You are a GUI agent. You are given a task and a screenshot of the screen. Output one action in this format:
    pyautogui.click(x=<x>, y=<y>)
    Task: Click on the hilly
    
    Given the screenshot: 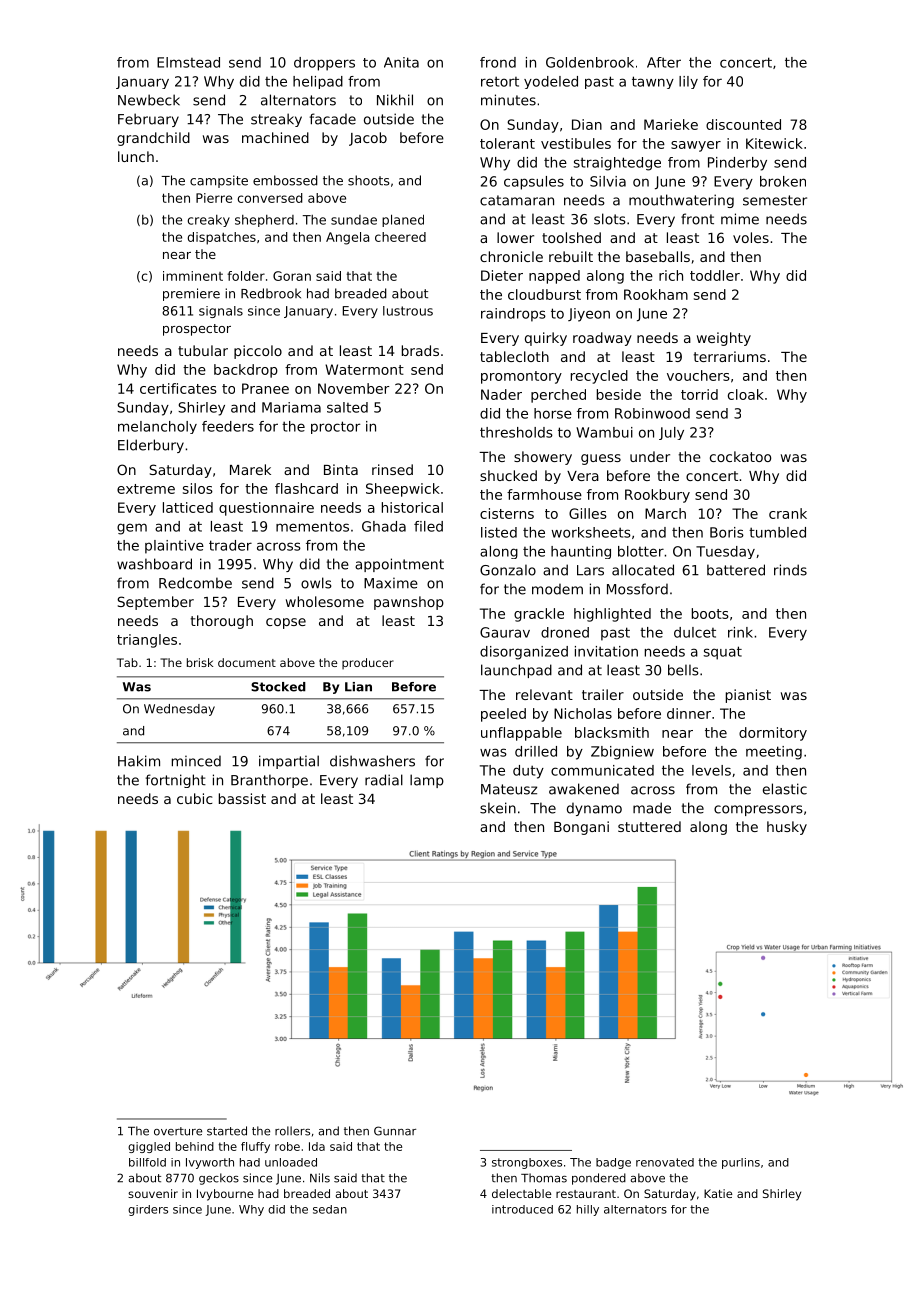 What is the action you would take?
    pyautogui.click(x=588, y=1210)
